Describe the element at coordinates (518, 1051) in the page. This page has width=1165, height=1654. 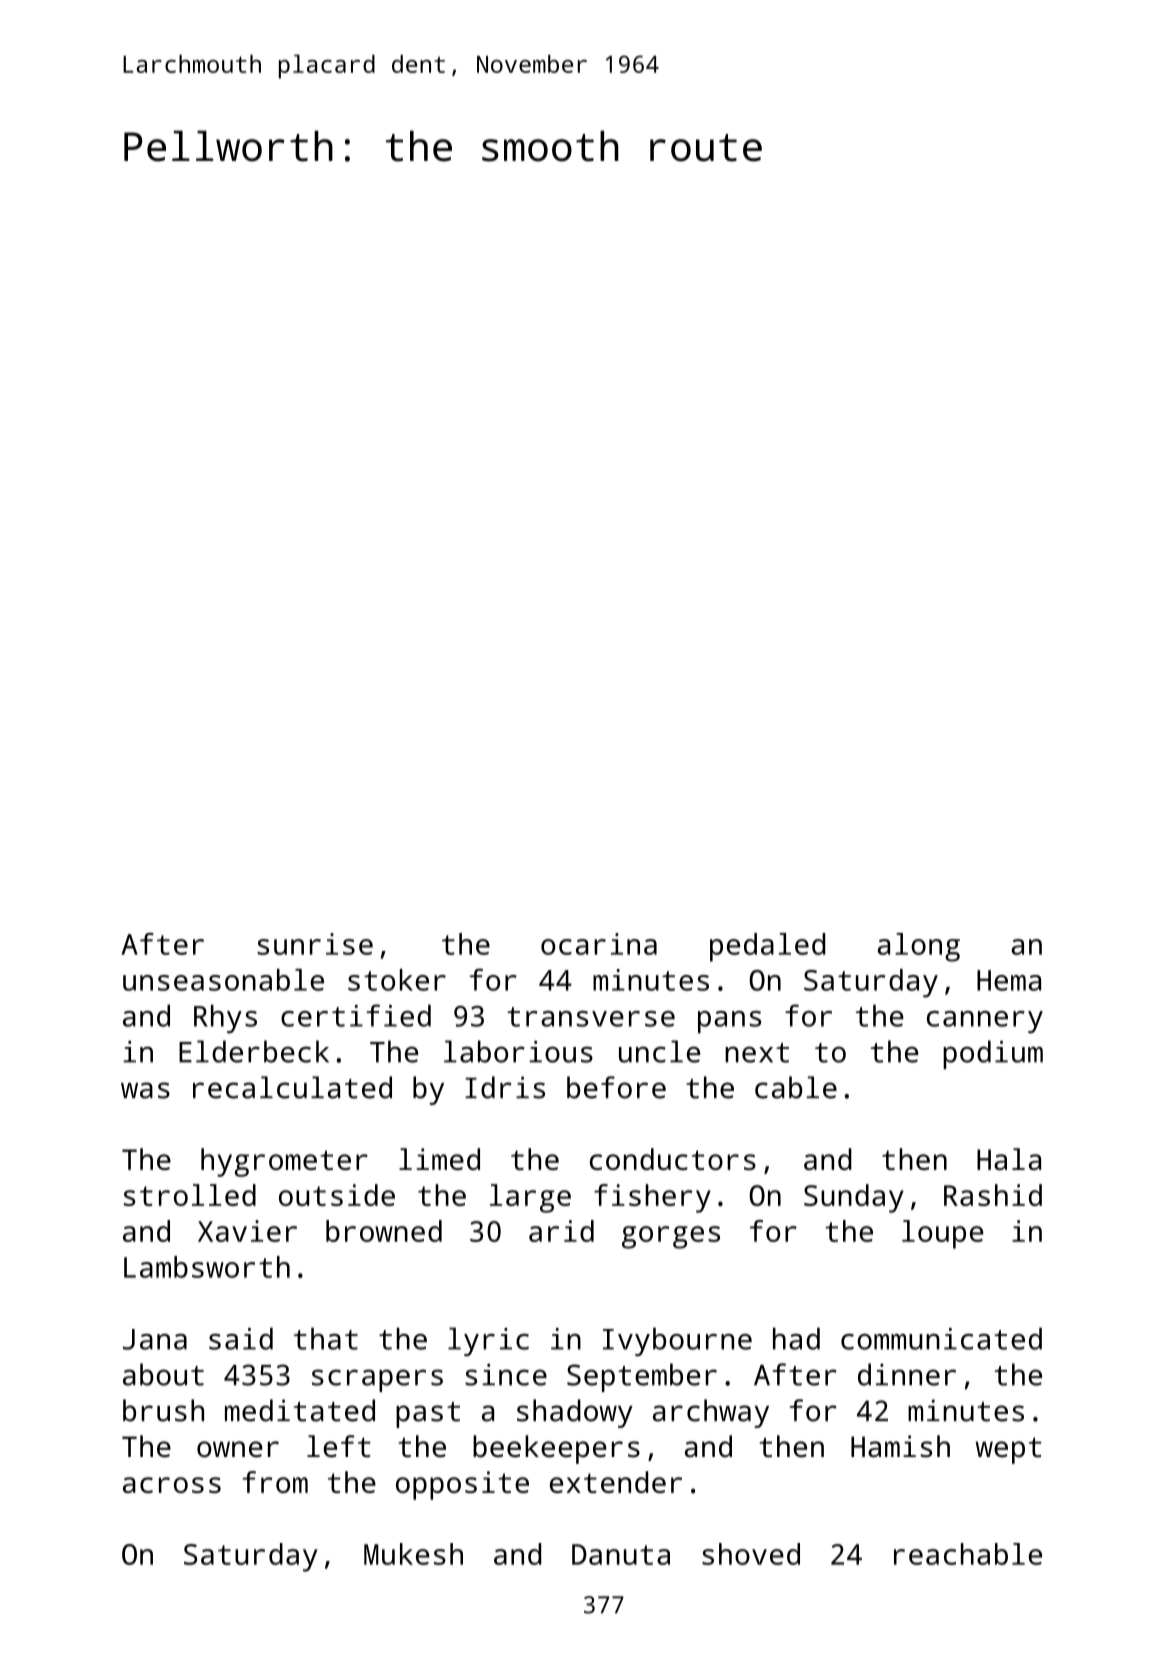
I see `laborious` at that location.
